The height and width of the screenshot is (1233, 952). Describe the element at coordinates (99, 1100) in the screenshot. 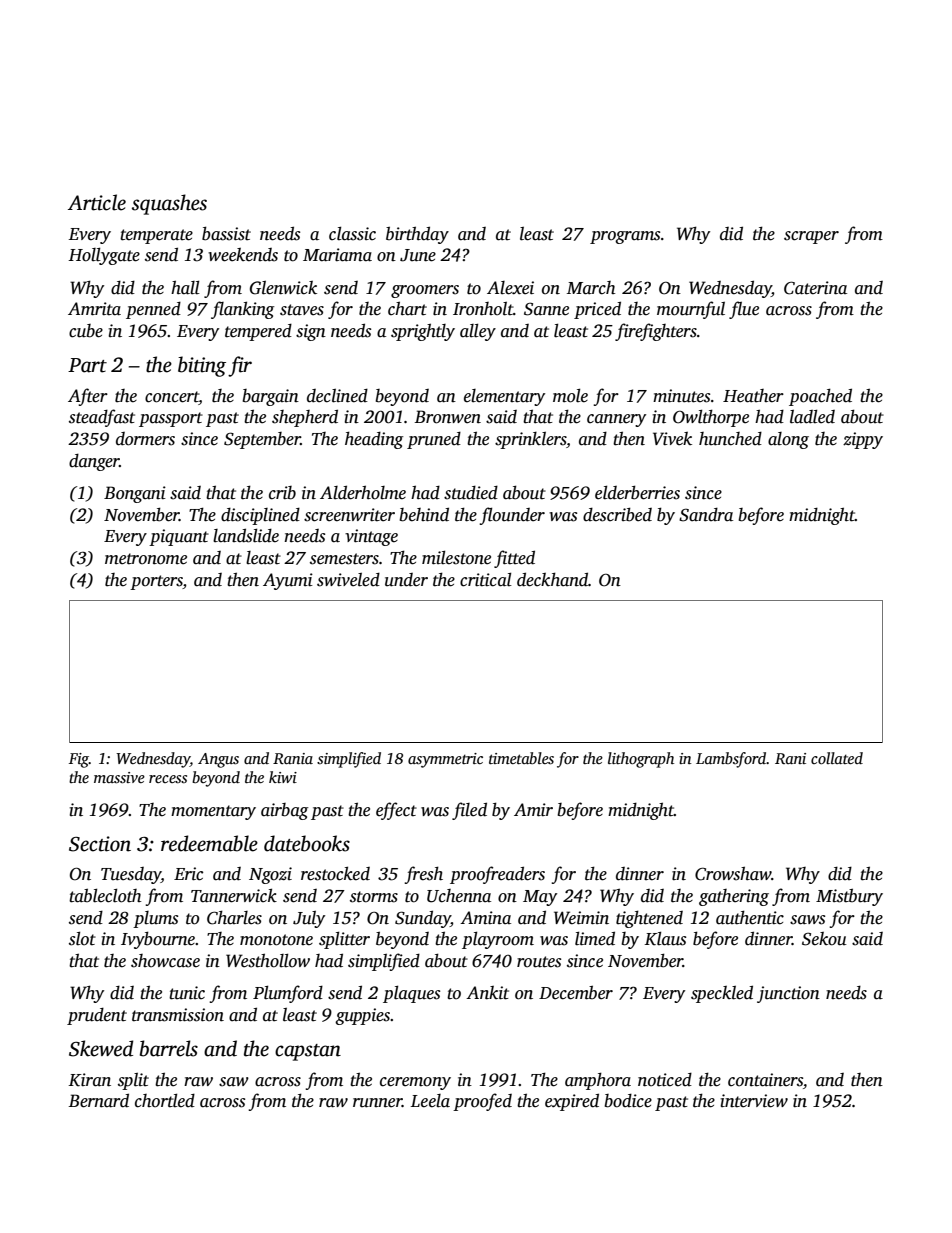

I see `Bernard` at that location.
